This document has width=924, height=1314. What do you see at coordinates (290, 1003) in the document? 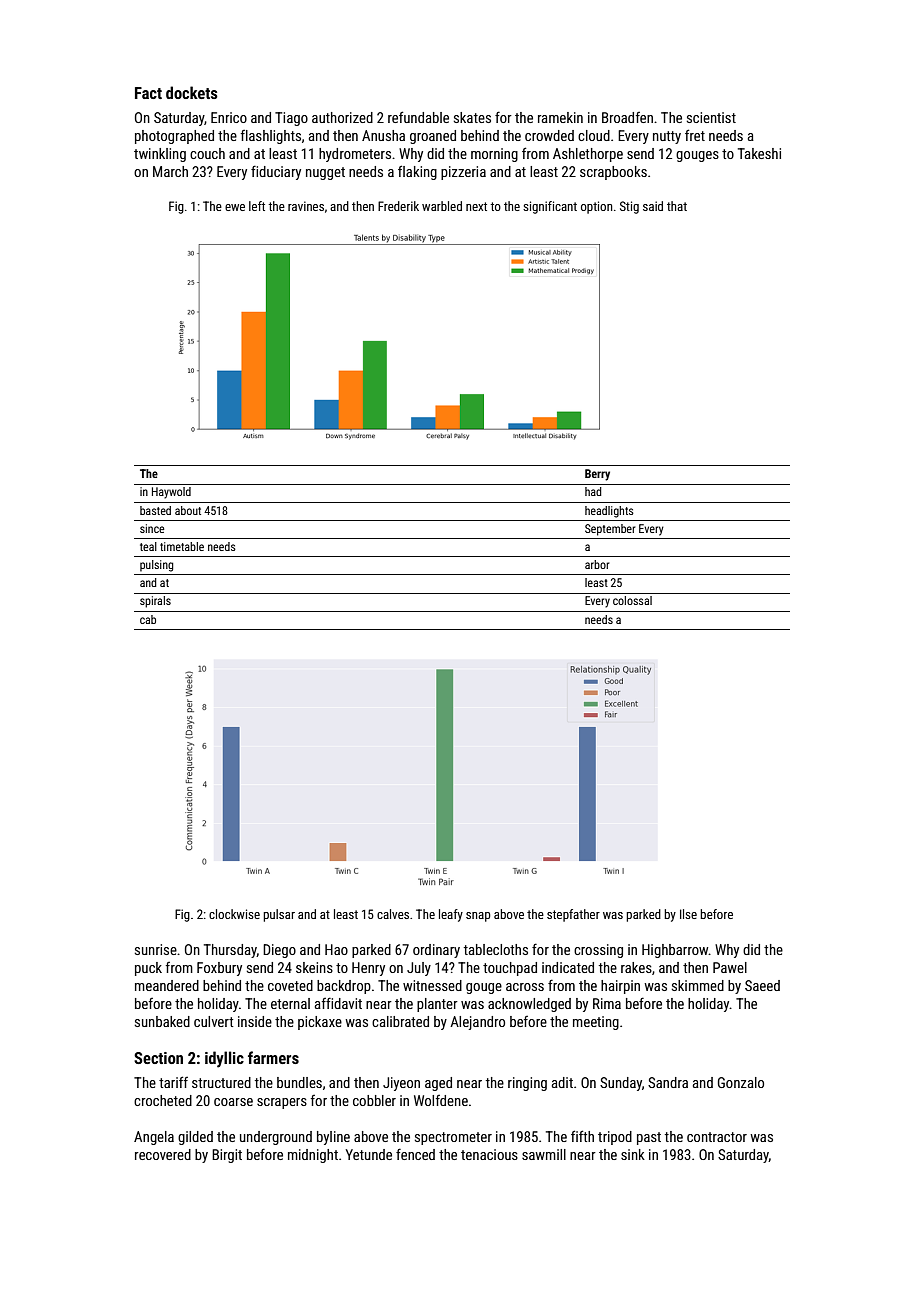
I see `eternal` at bounding box center [290, 1003].
